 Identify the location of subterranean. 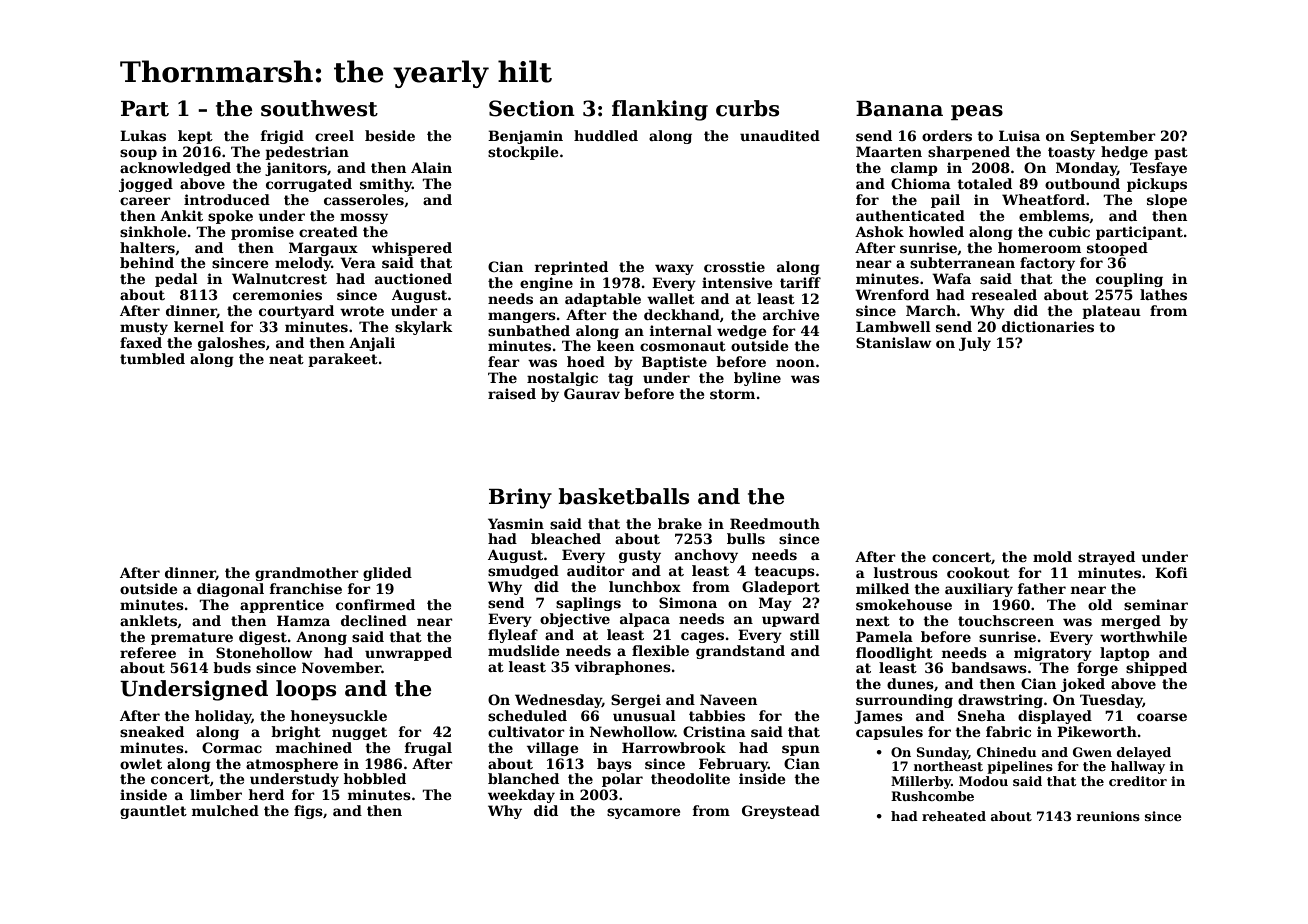
(962, 262).
